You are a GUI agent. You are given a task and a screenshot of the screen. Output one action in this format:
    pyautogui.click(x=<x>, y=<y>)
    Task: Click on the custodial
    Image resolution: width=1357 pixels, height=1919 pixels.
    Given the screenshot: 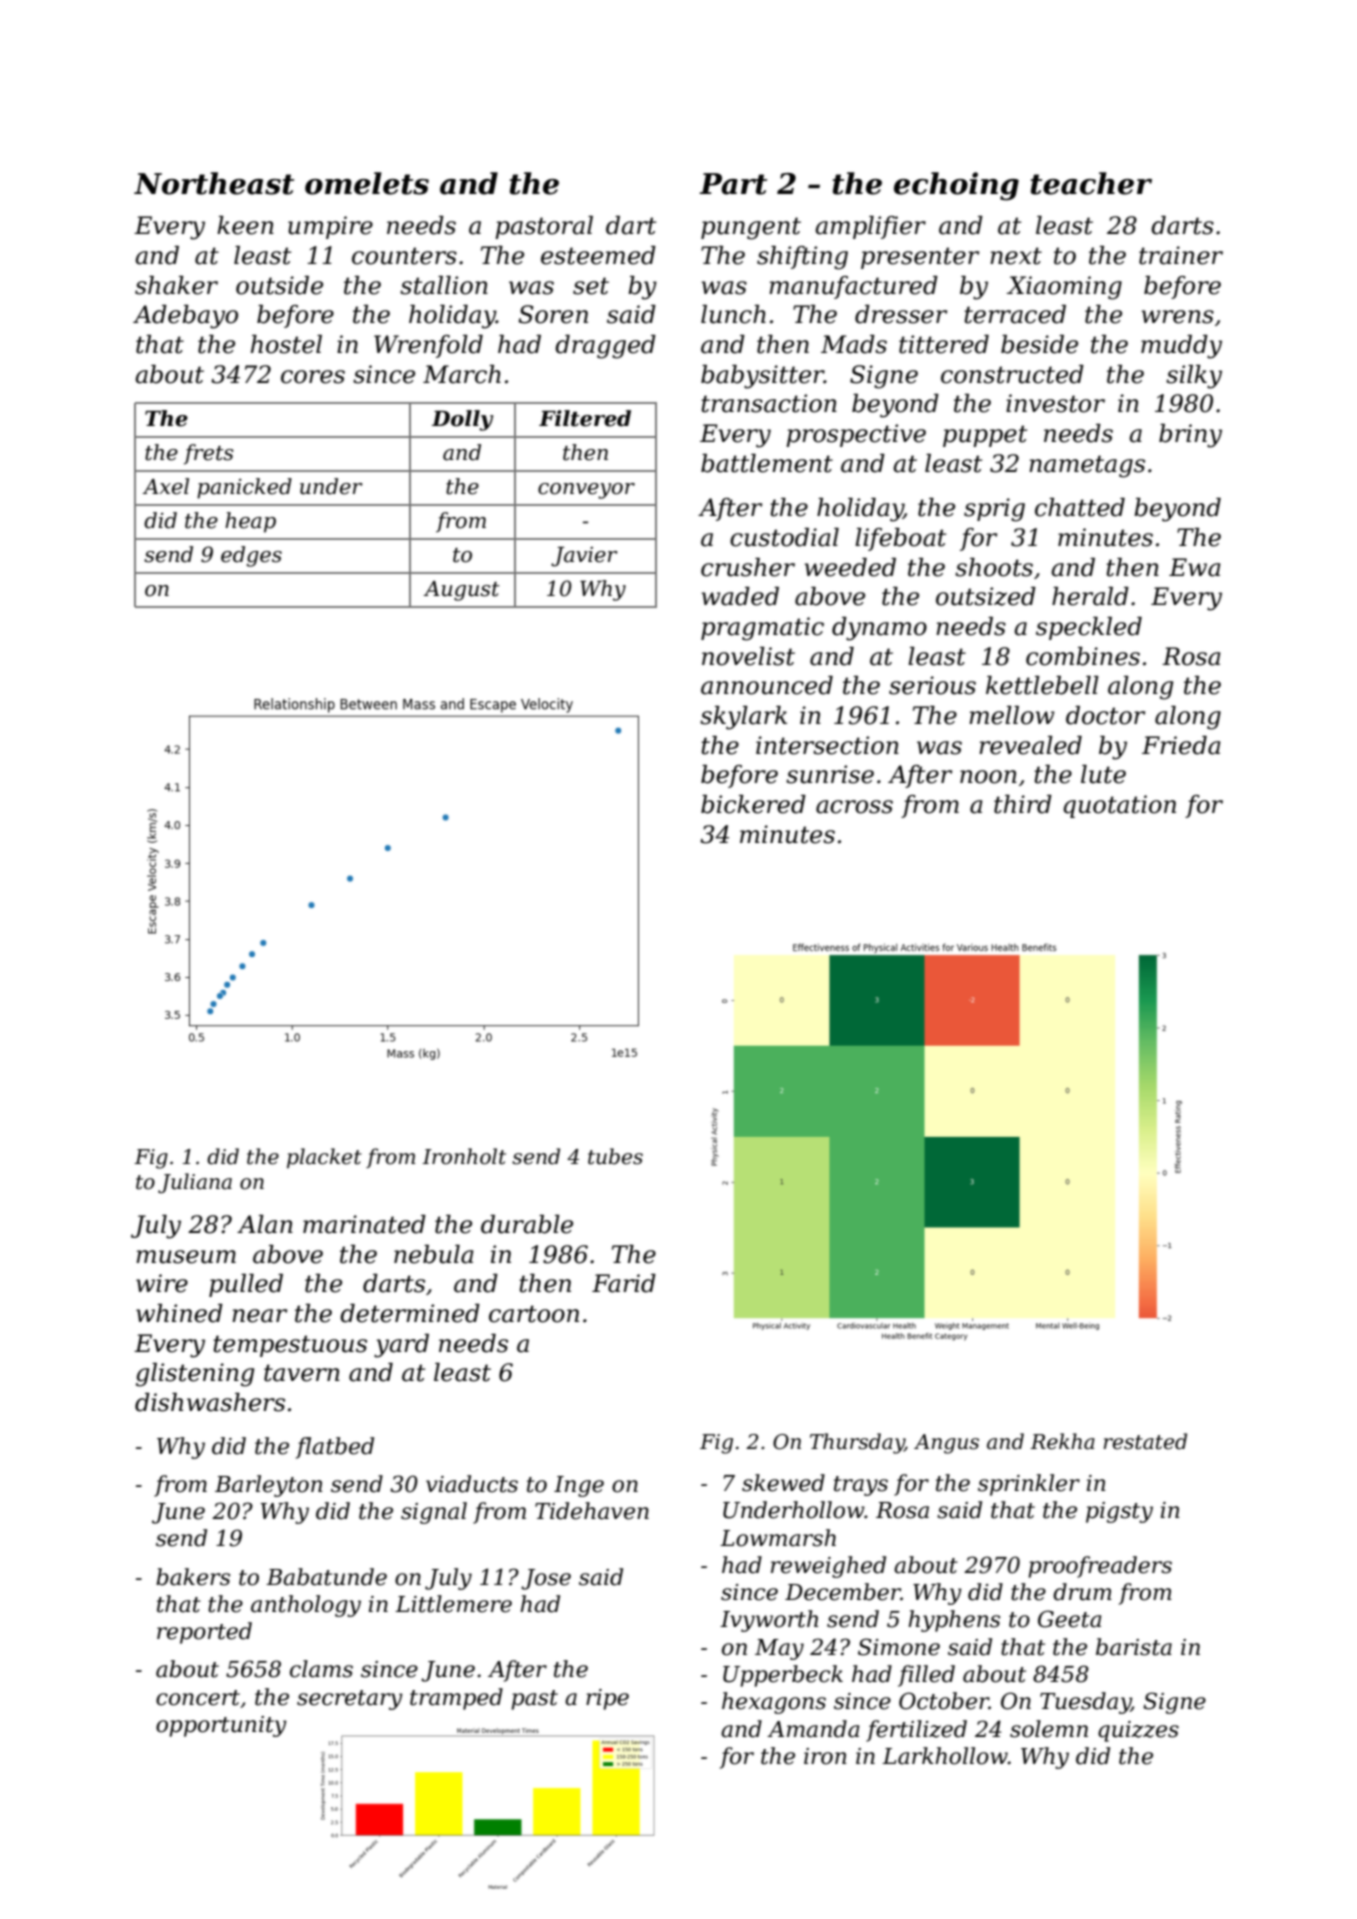 What is the action you would take?
    pyautogui.click(x=784, y=537)
